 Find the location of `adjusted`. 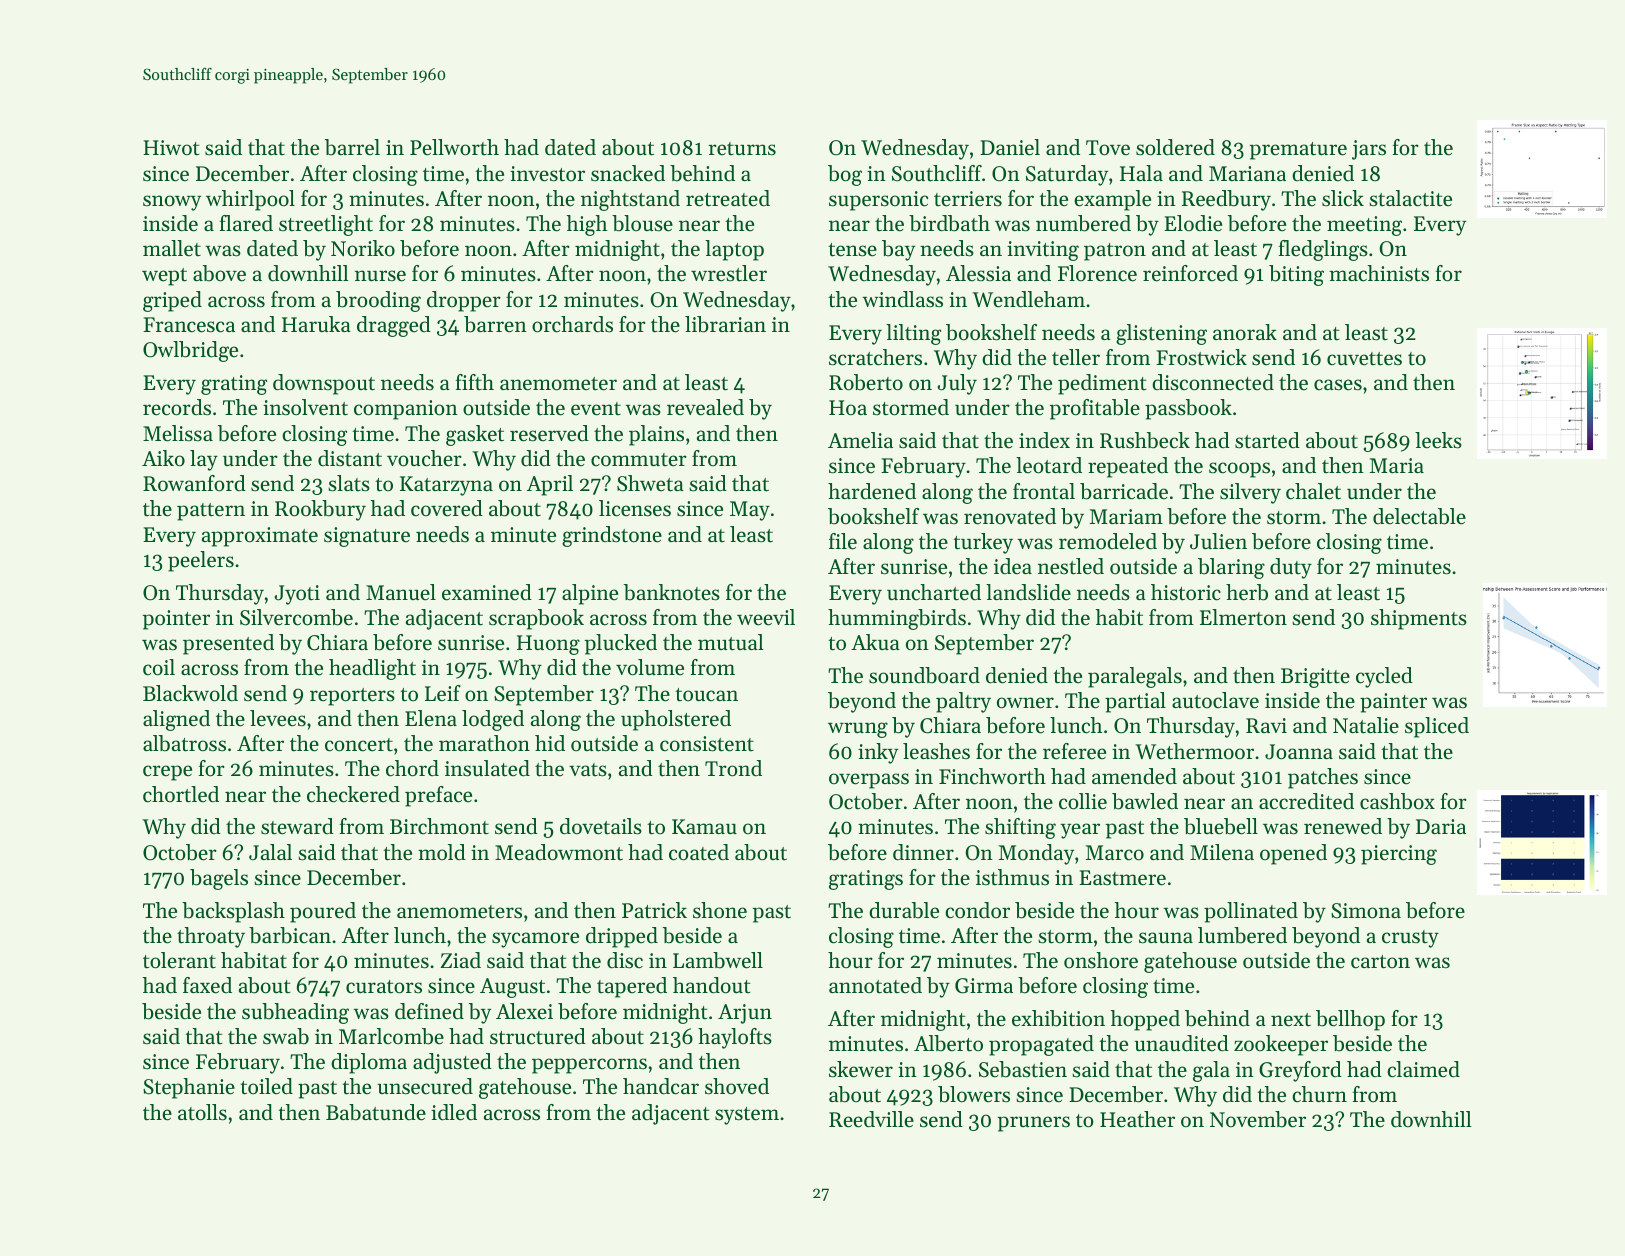

adjusted is located at coordinates (452, 1063).
